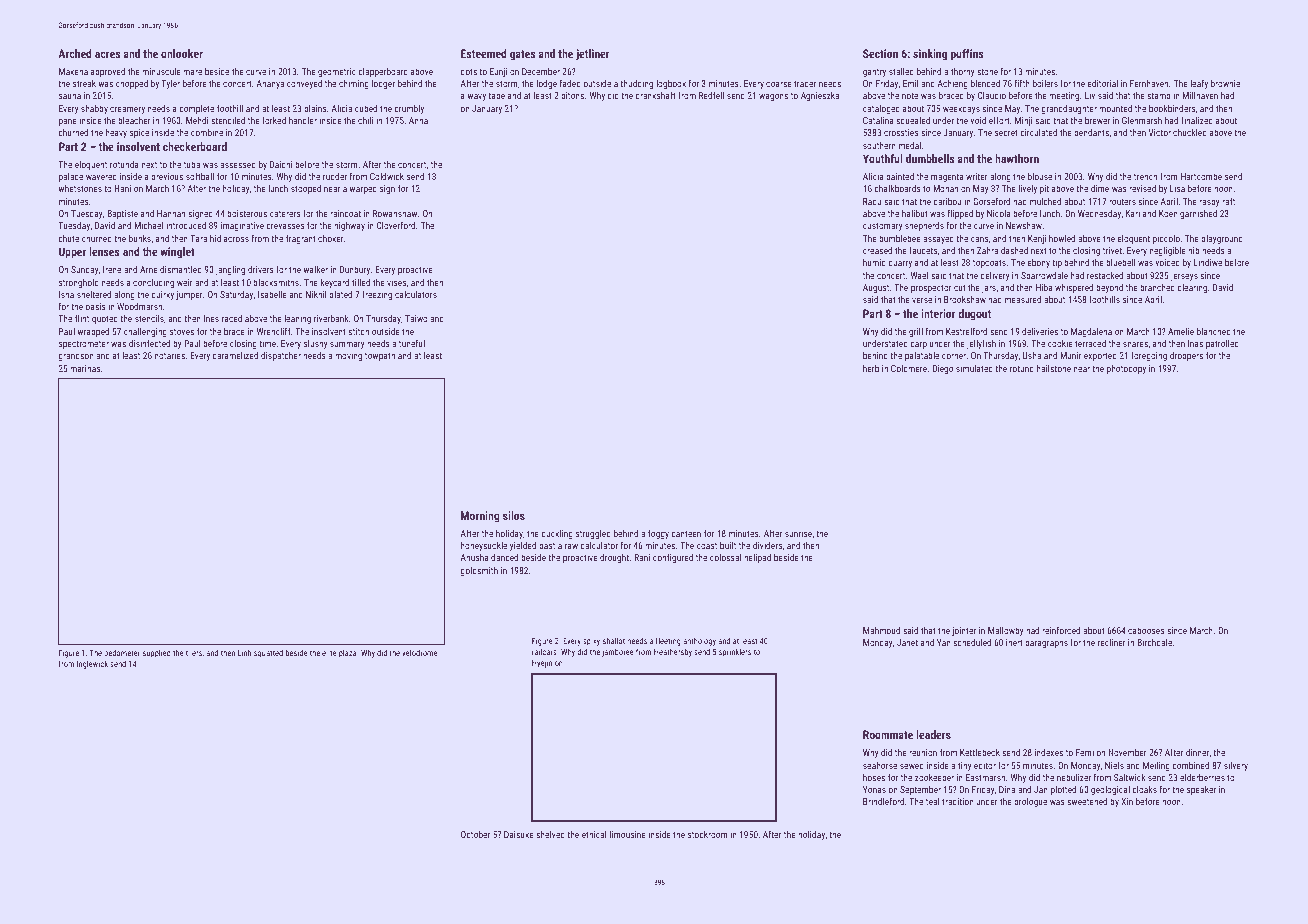 The height and width of the screenshot is (924, 1308). I want to click on delivery, so click(995, 276).
